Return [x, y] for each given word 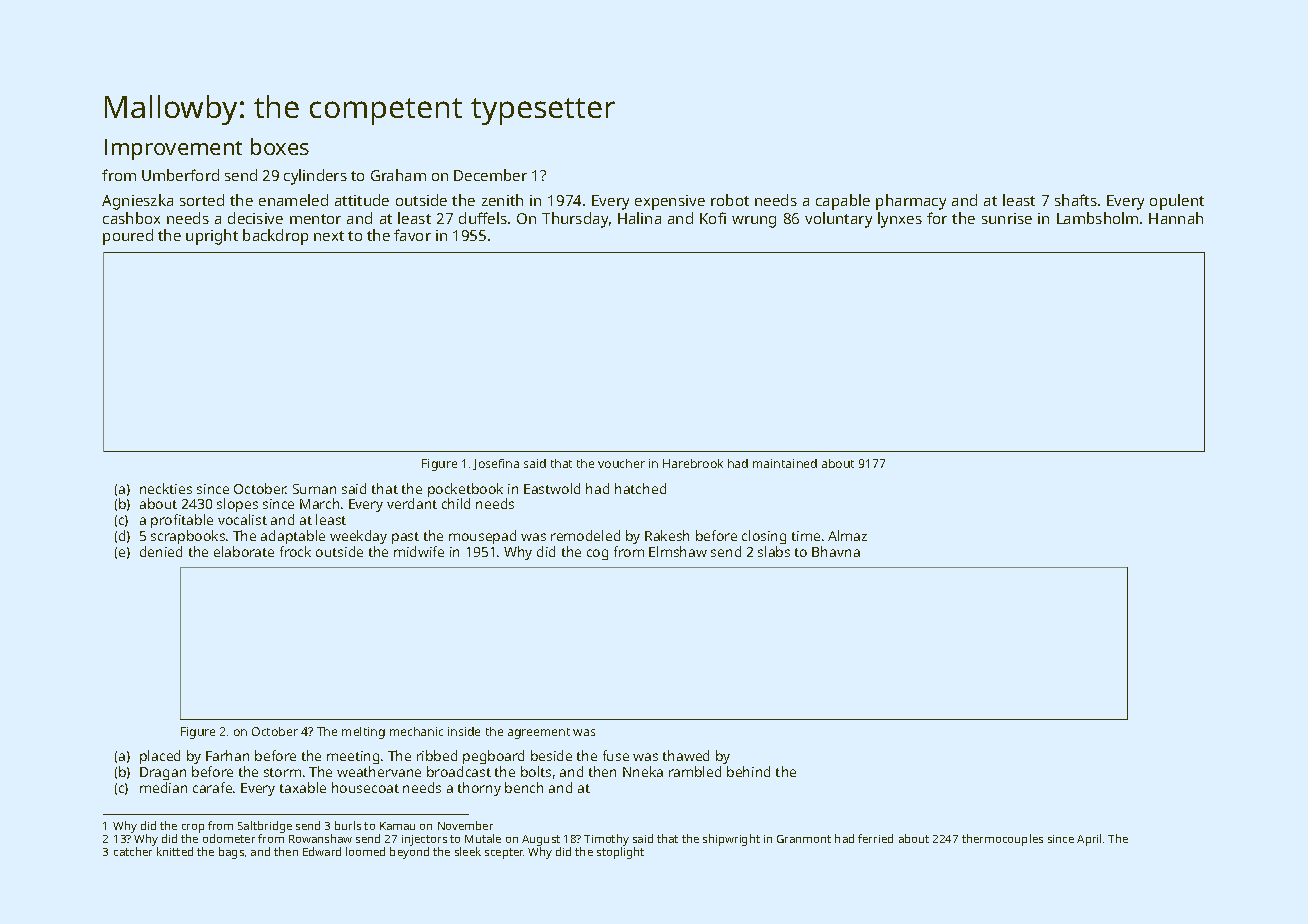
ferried [875, 838]
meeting [353, 757]
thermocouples [1002, 840]
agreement [539, 733]
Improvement [173, 149]
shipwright [731, 840]
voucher [621, 463]
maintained [785, 463]
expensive [670, 202]
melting [363, 733]
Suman [314, 489]
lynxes [900, 220]
